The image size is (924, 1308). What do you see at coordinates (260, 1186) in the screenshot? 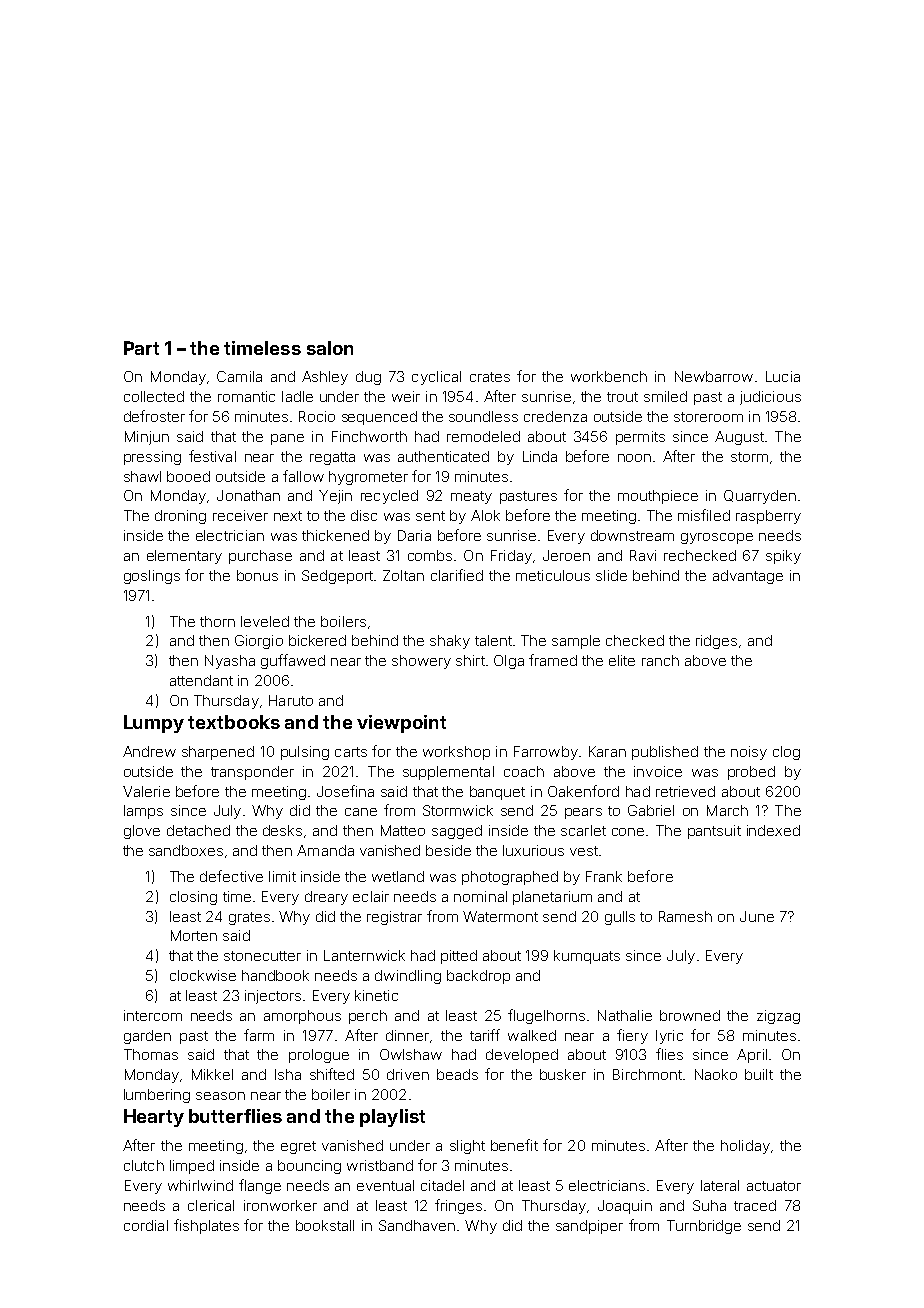
I see `flange` at bounding box center [260, 1186].
